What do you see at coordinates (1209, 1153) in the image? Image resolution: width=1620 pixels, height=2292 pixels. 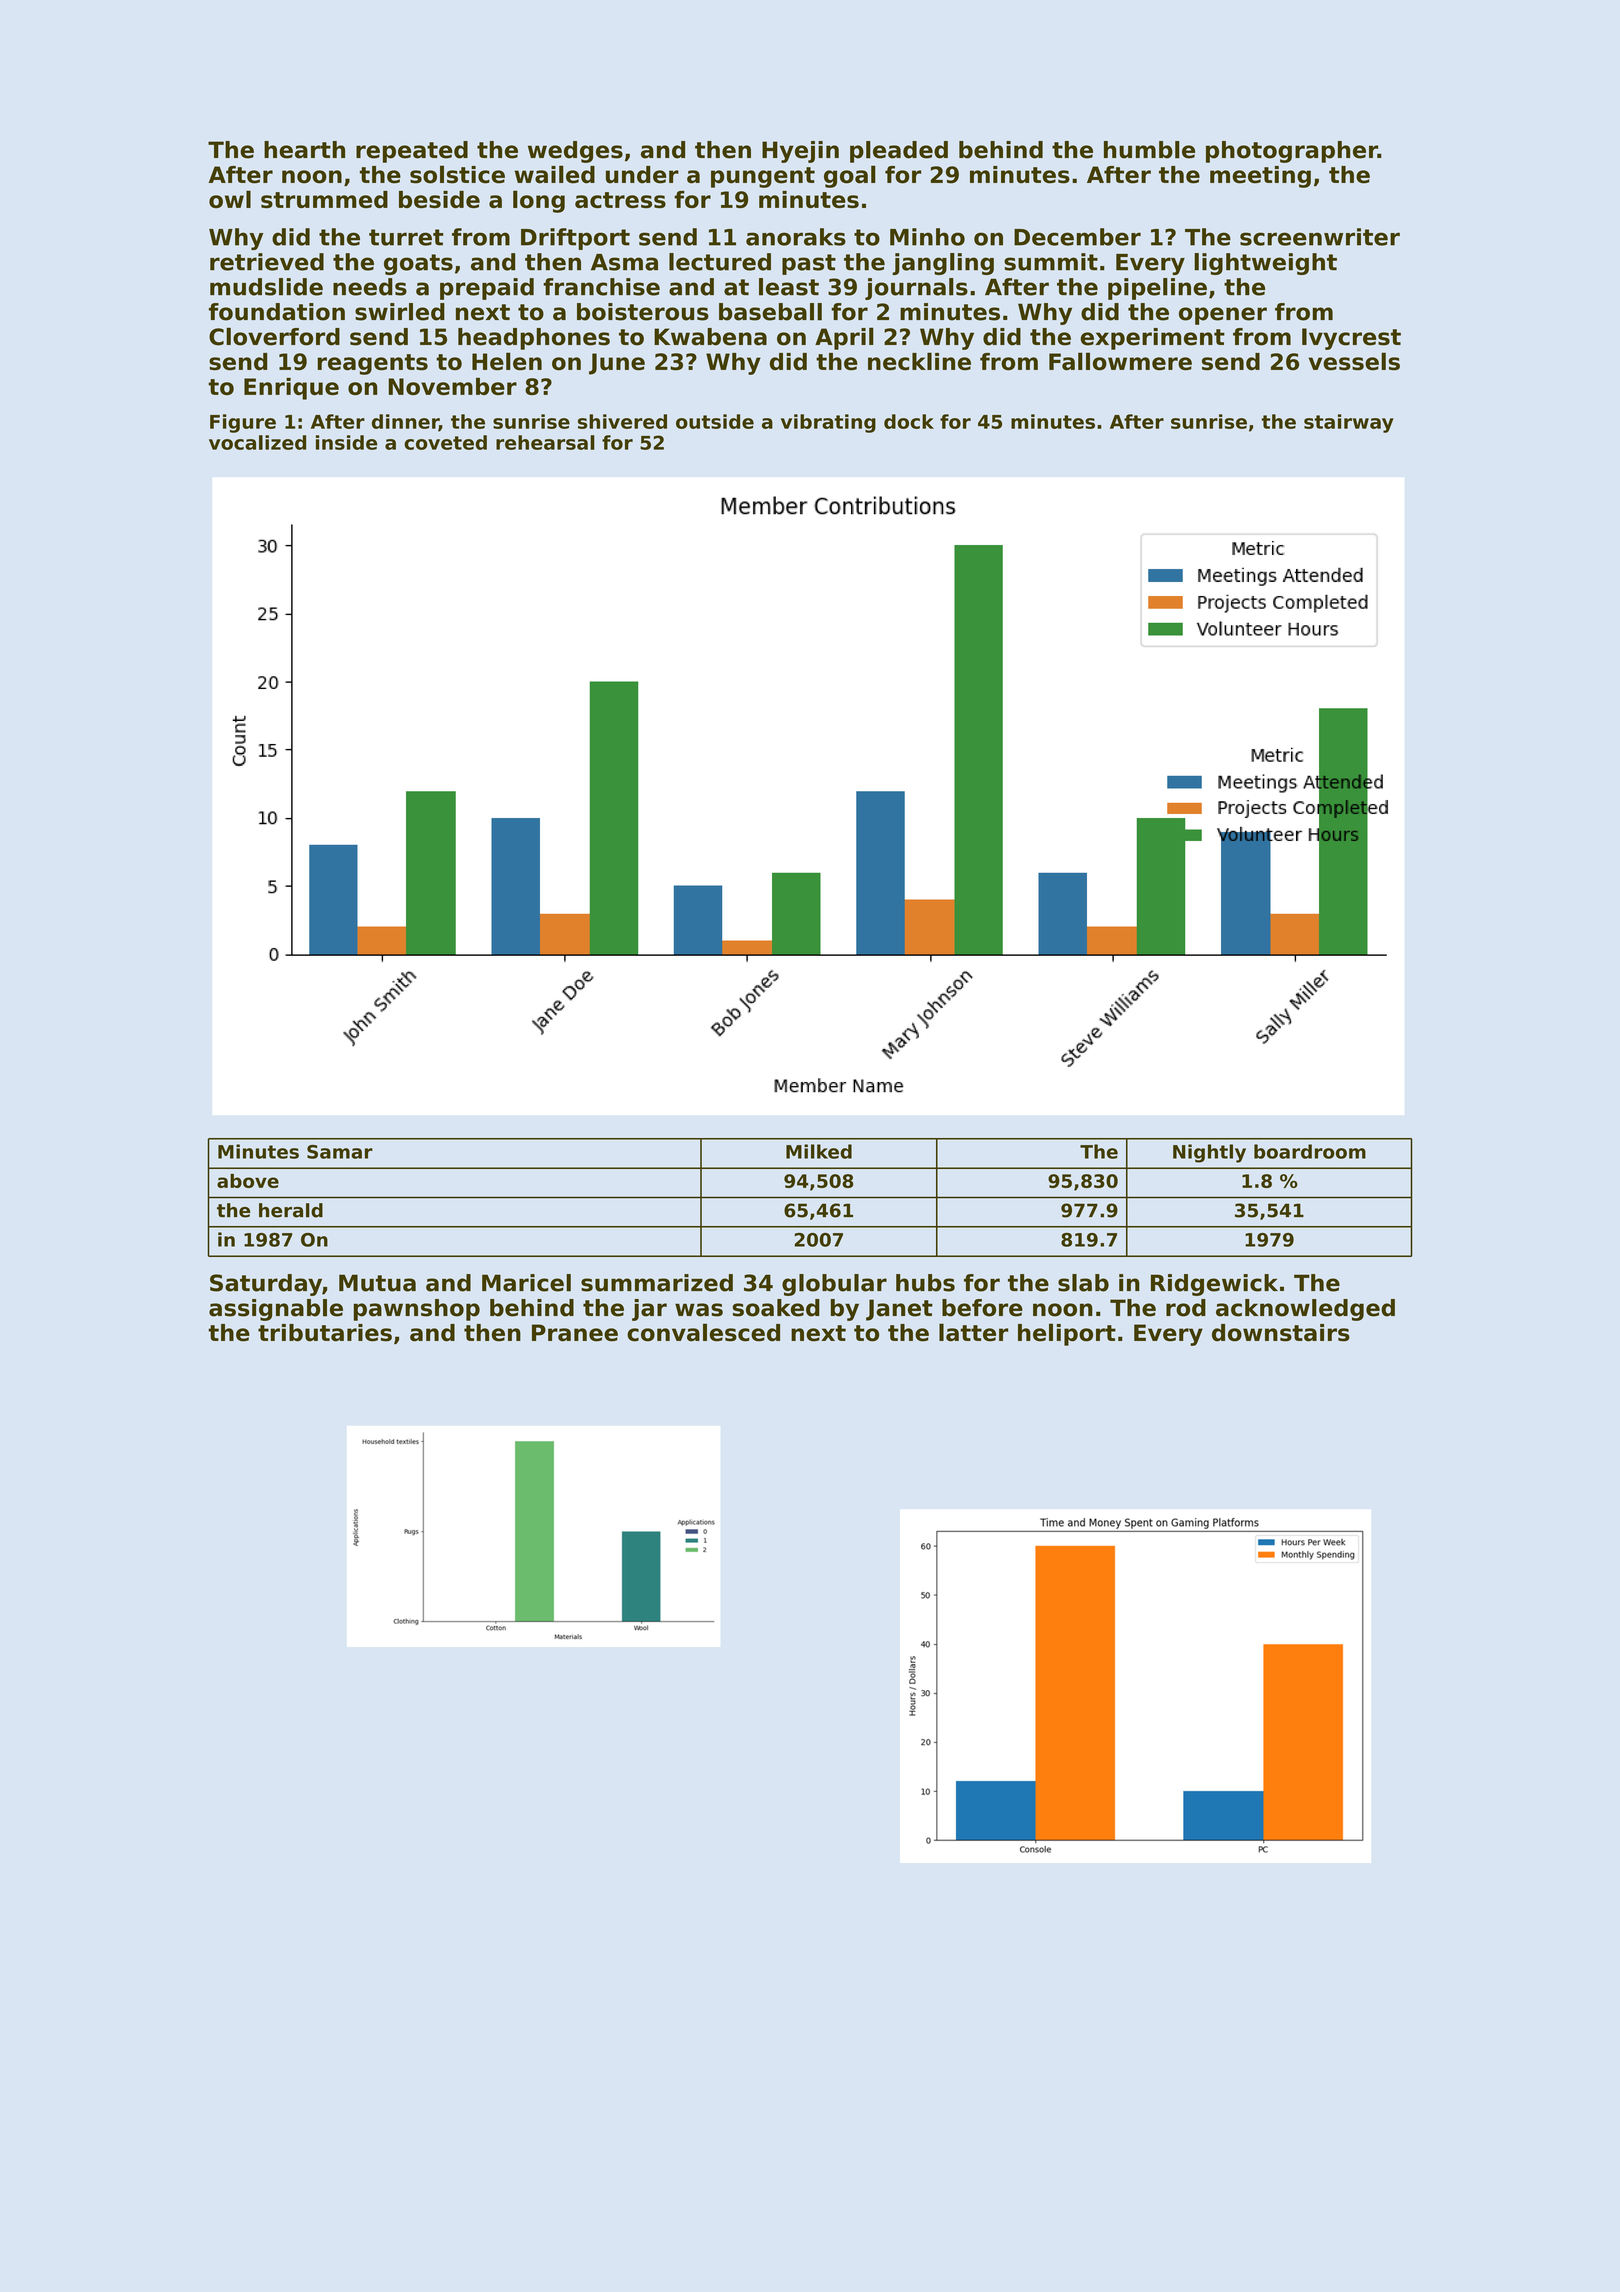 I see `Nightly` at bounding box center [1209, 1153].
